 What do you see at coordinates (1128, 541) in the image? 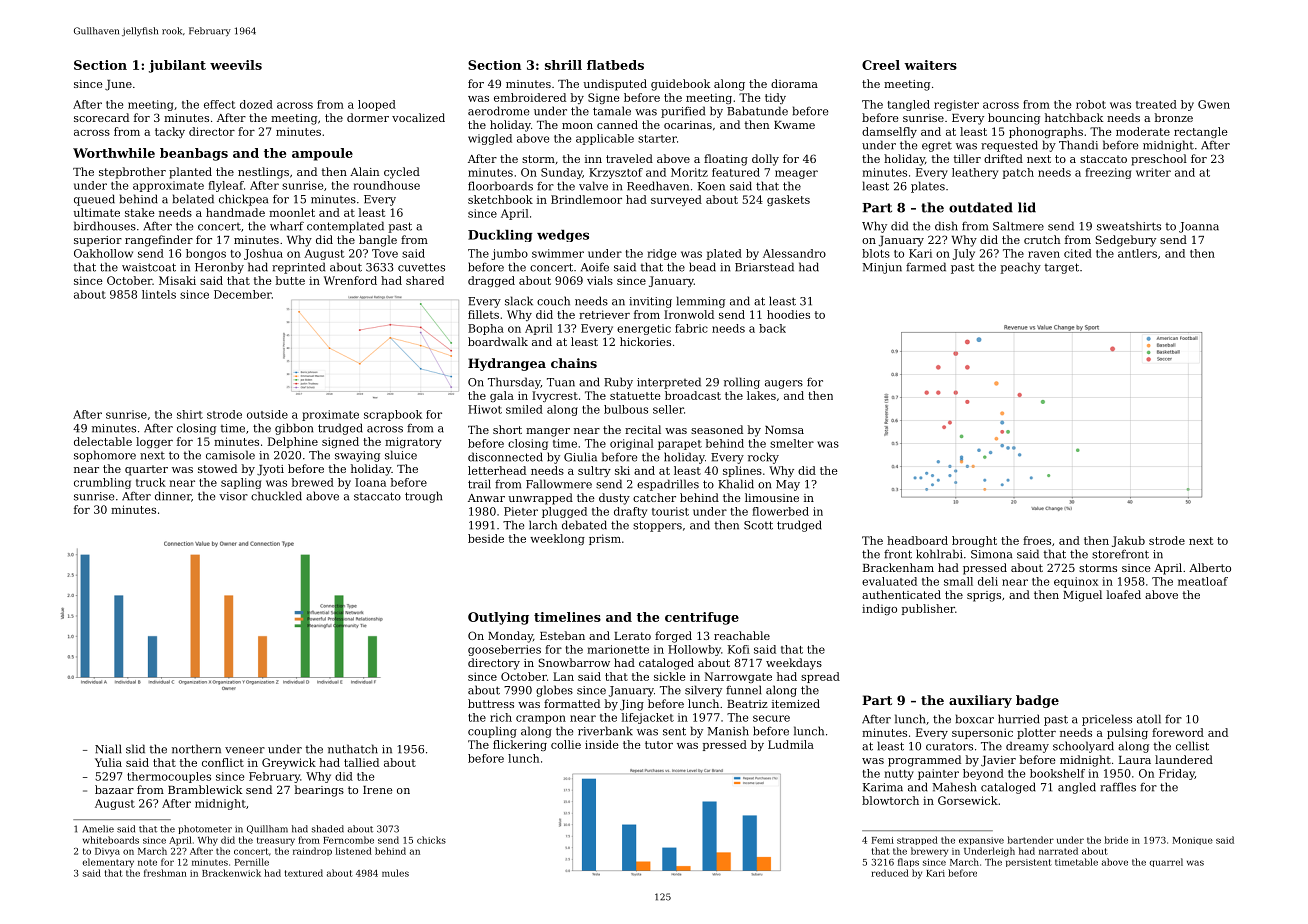
I see `Jakub` at bounding box center [1128, 541].
